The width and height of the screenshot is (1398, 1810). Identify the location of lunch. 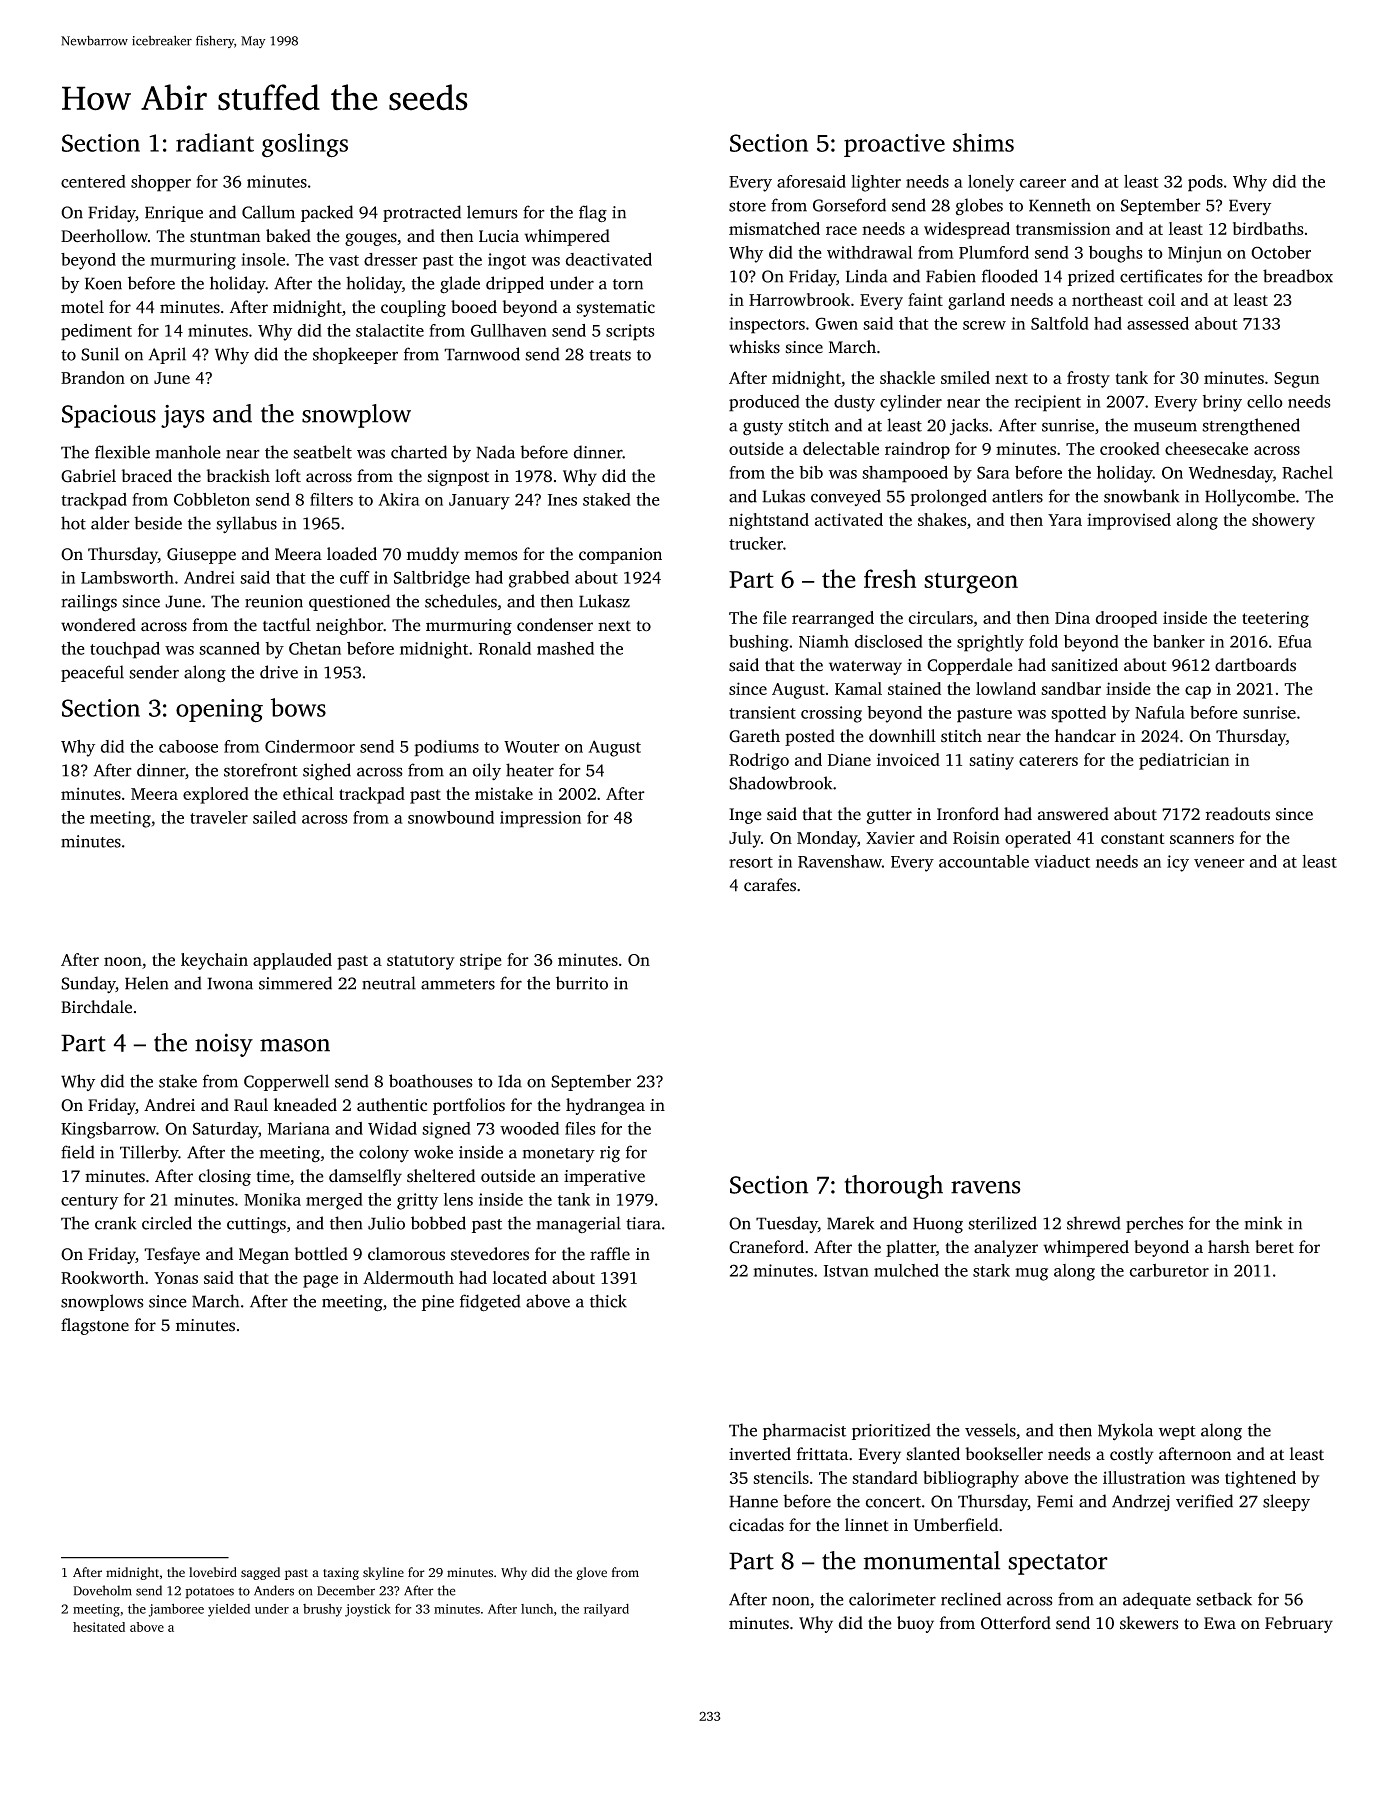
(537, 1609).
